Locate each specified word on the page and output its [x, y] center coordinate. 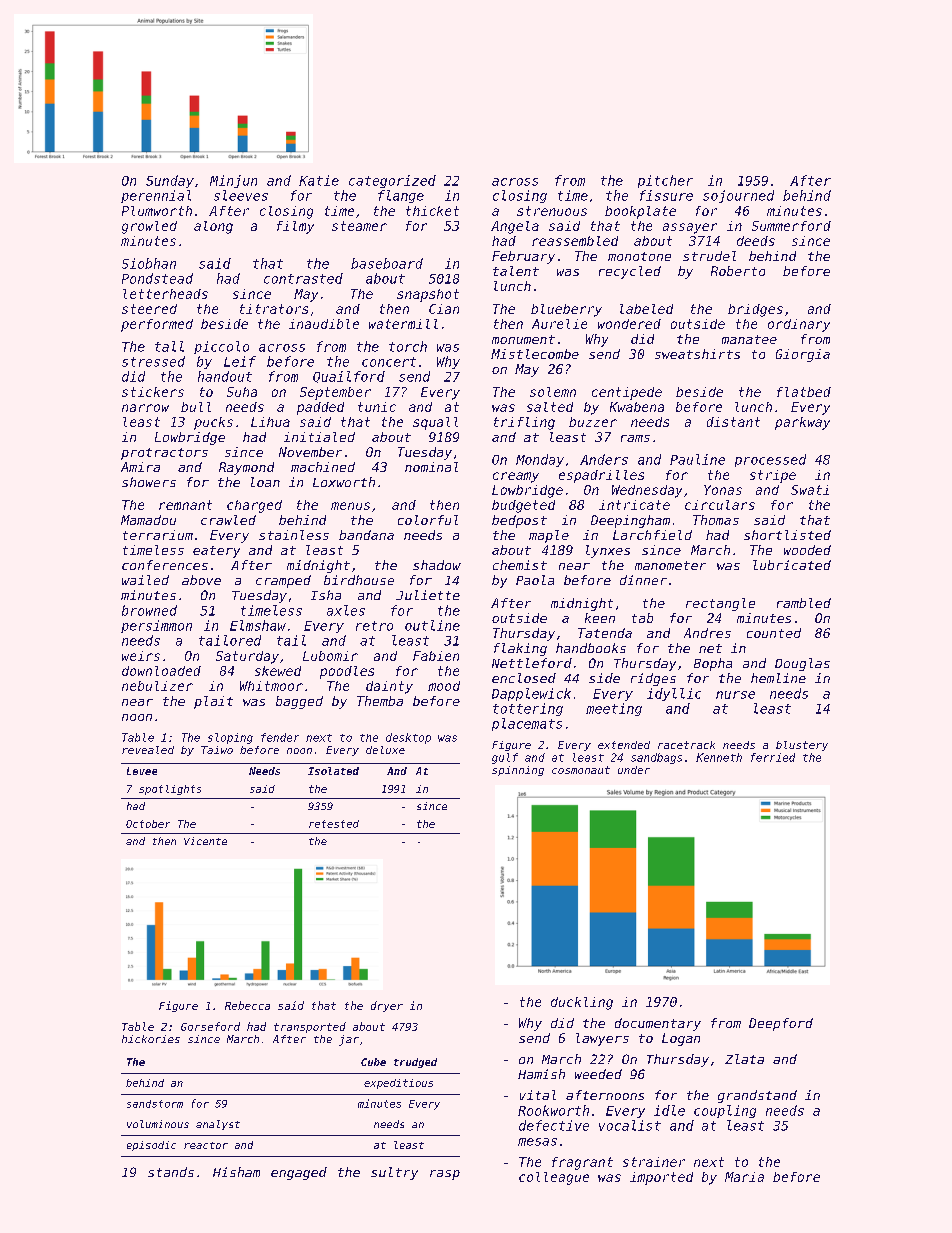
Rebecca [247, 1005]
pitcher [665, 181]
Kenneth [719, 757]
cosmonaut [581, 770]
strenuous [552, 211]
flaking [520, 649]
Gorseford [210, 1026]
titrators [274, 309]
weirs [141, 656]
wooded [807, 550]
